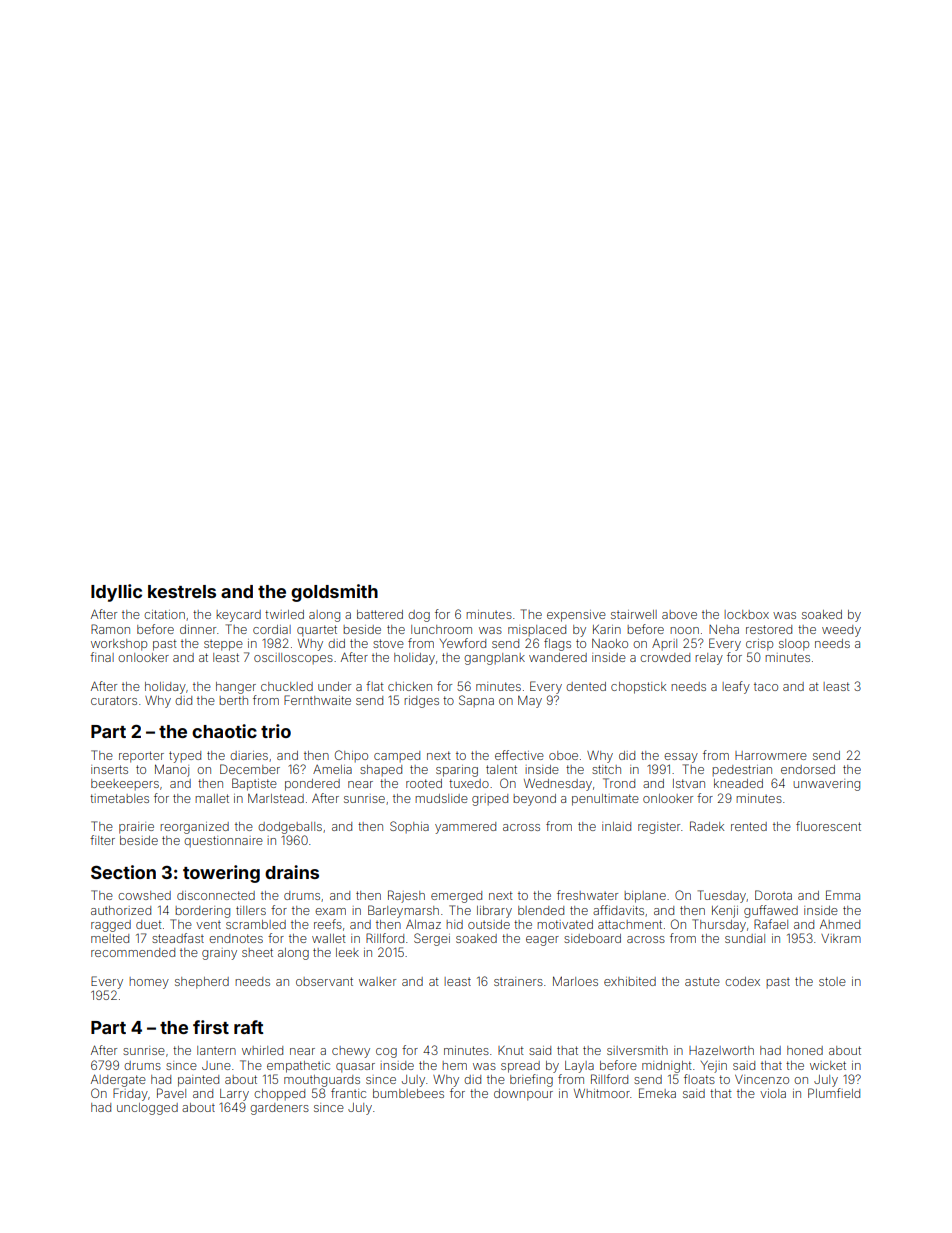  Describe the element at coordinates (116, 593) in the screenshot. I see `Idyllic` at that location.
